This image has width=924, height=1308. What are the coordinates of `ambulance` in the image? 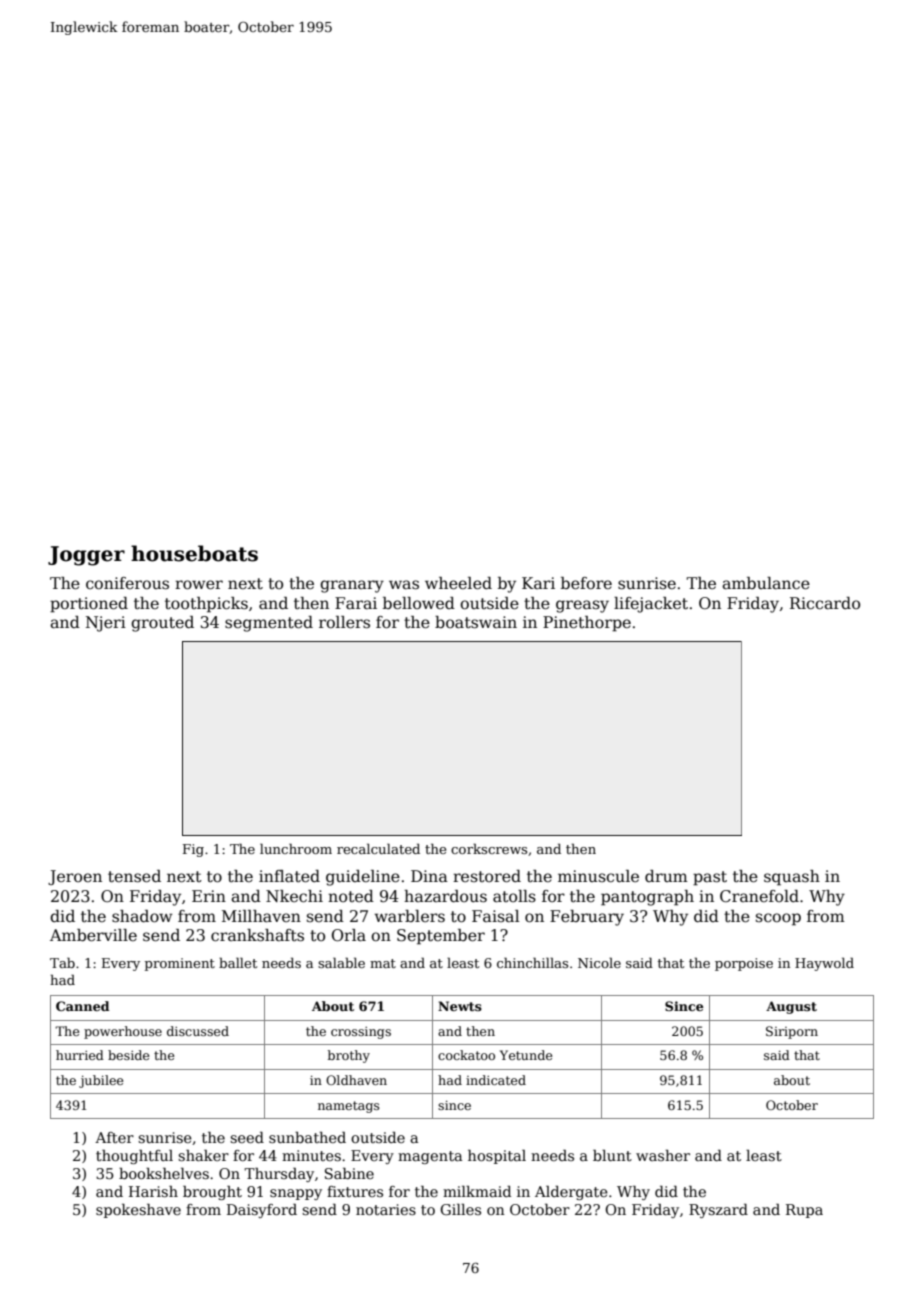 It's located at (766, 583).
